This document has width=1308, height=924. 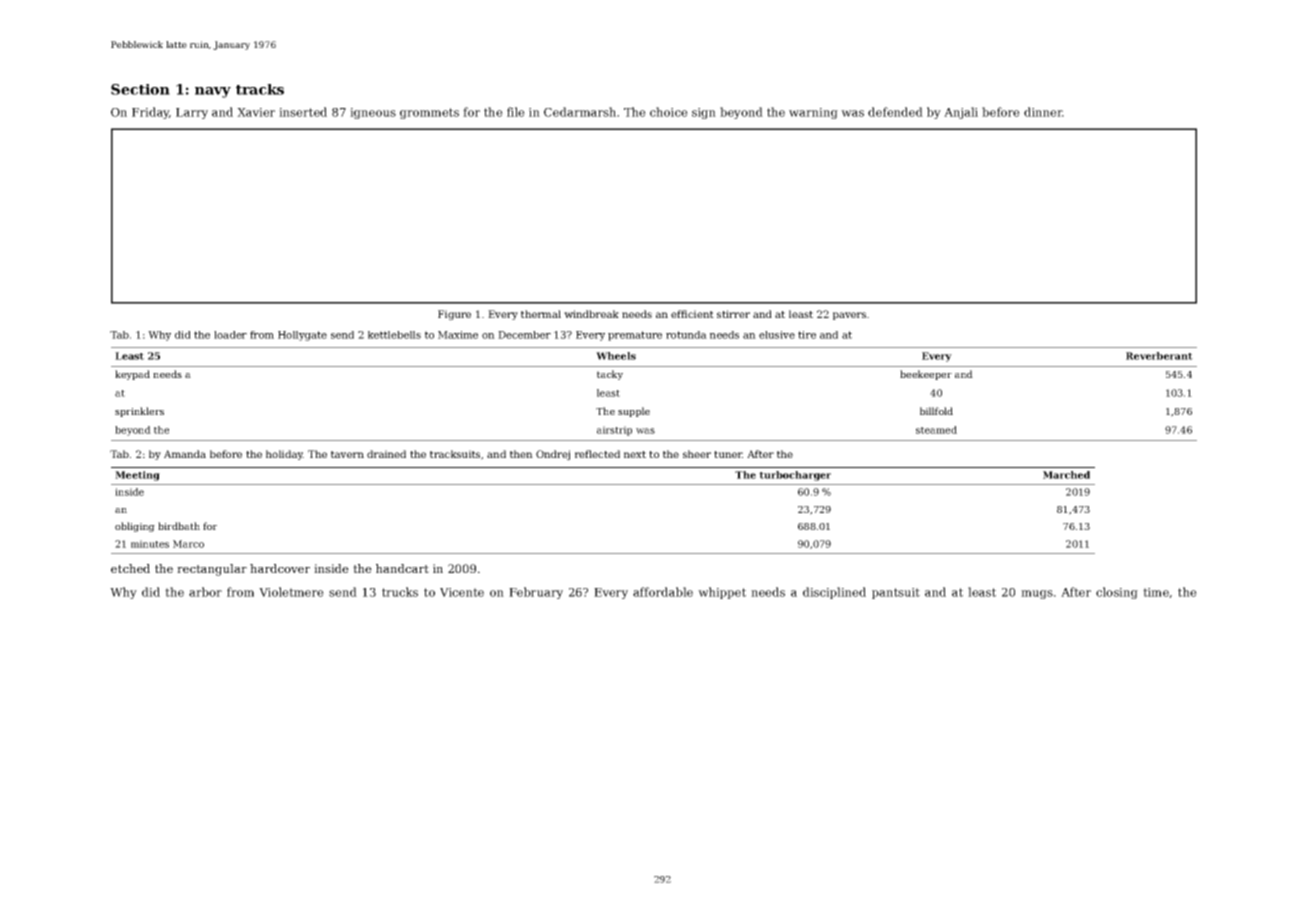 I want to click on supple, so click(x=634, y=412).
